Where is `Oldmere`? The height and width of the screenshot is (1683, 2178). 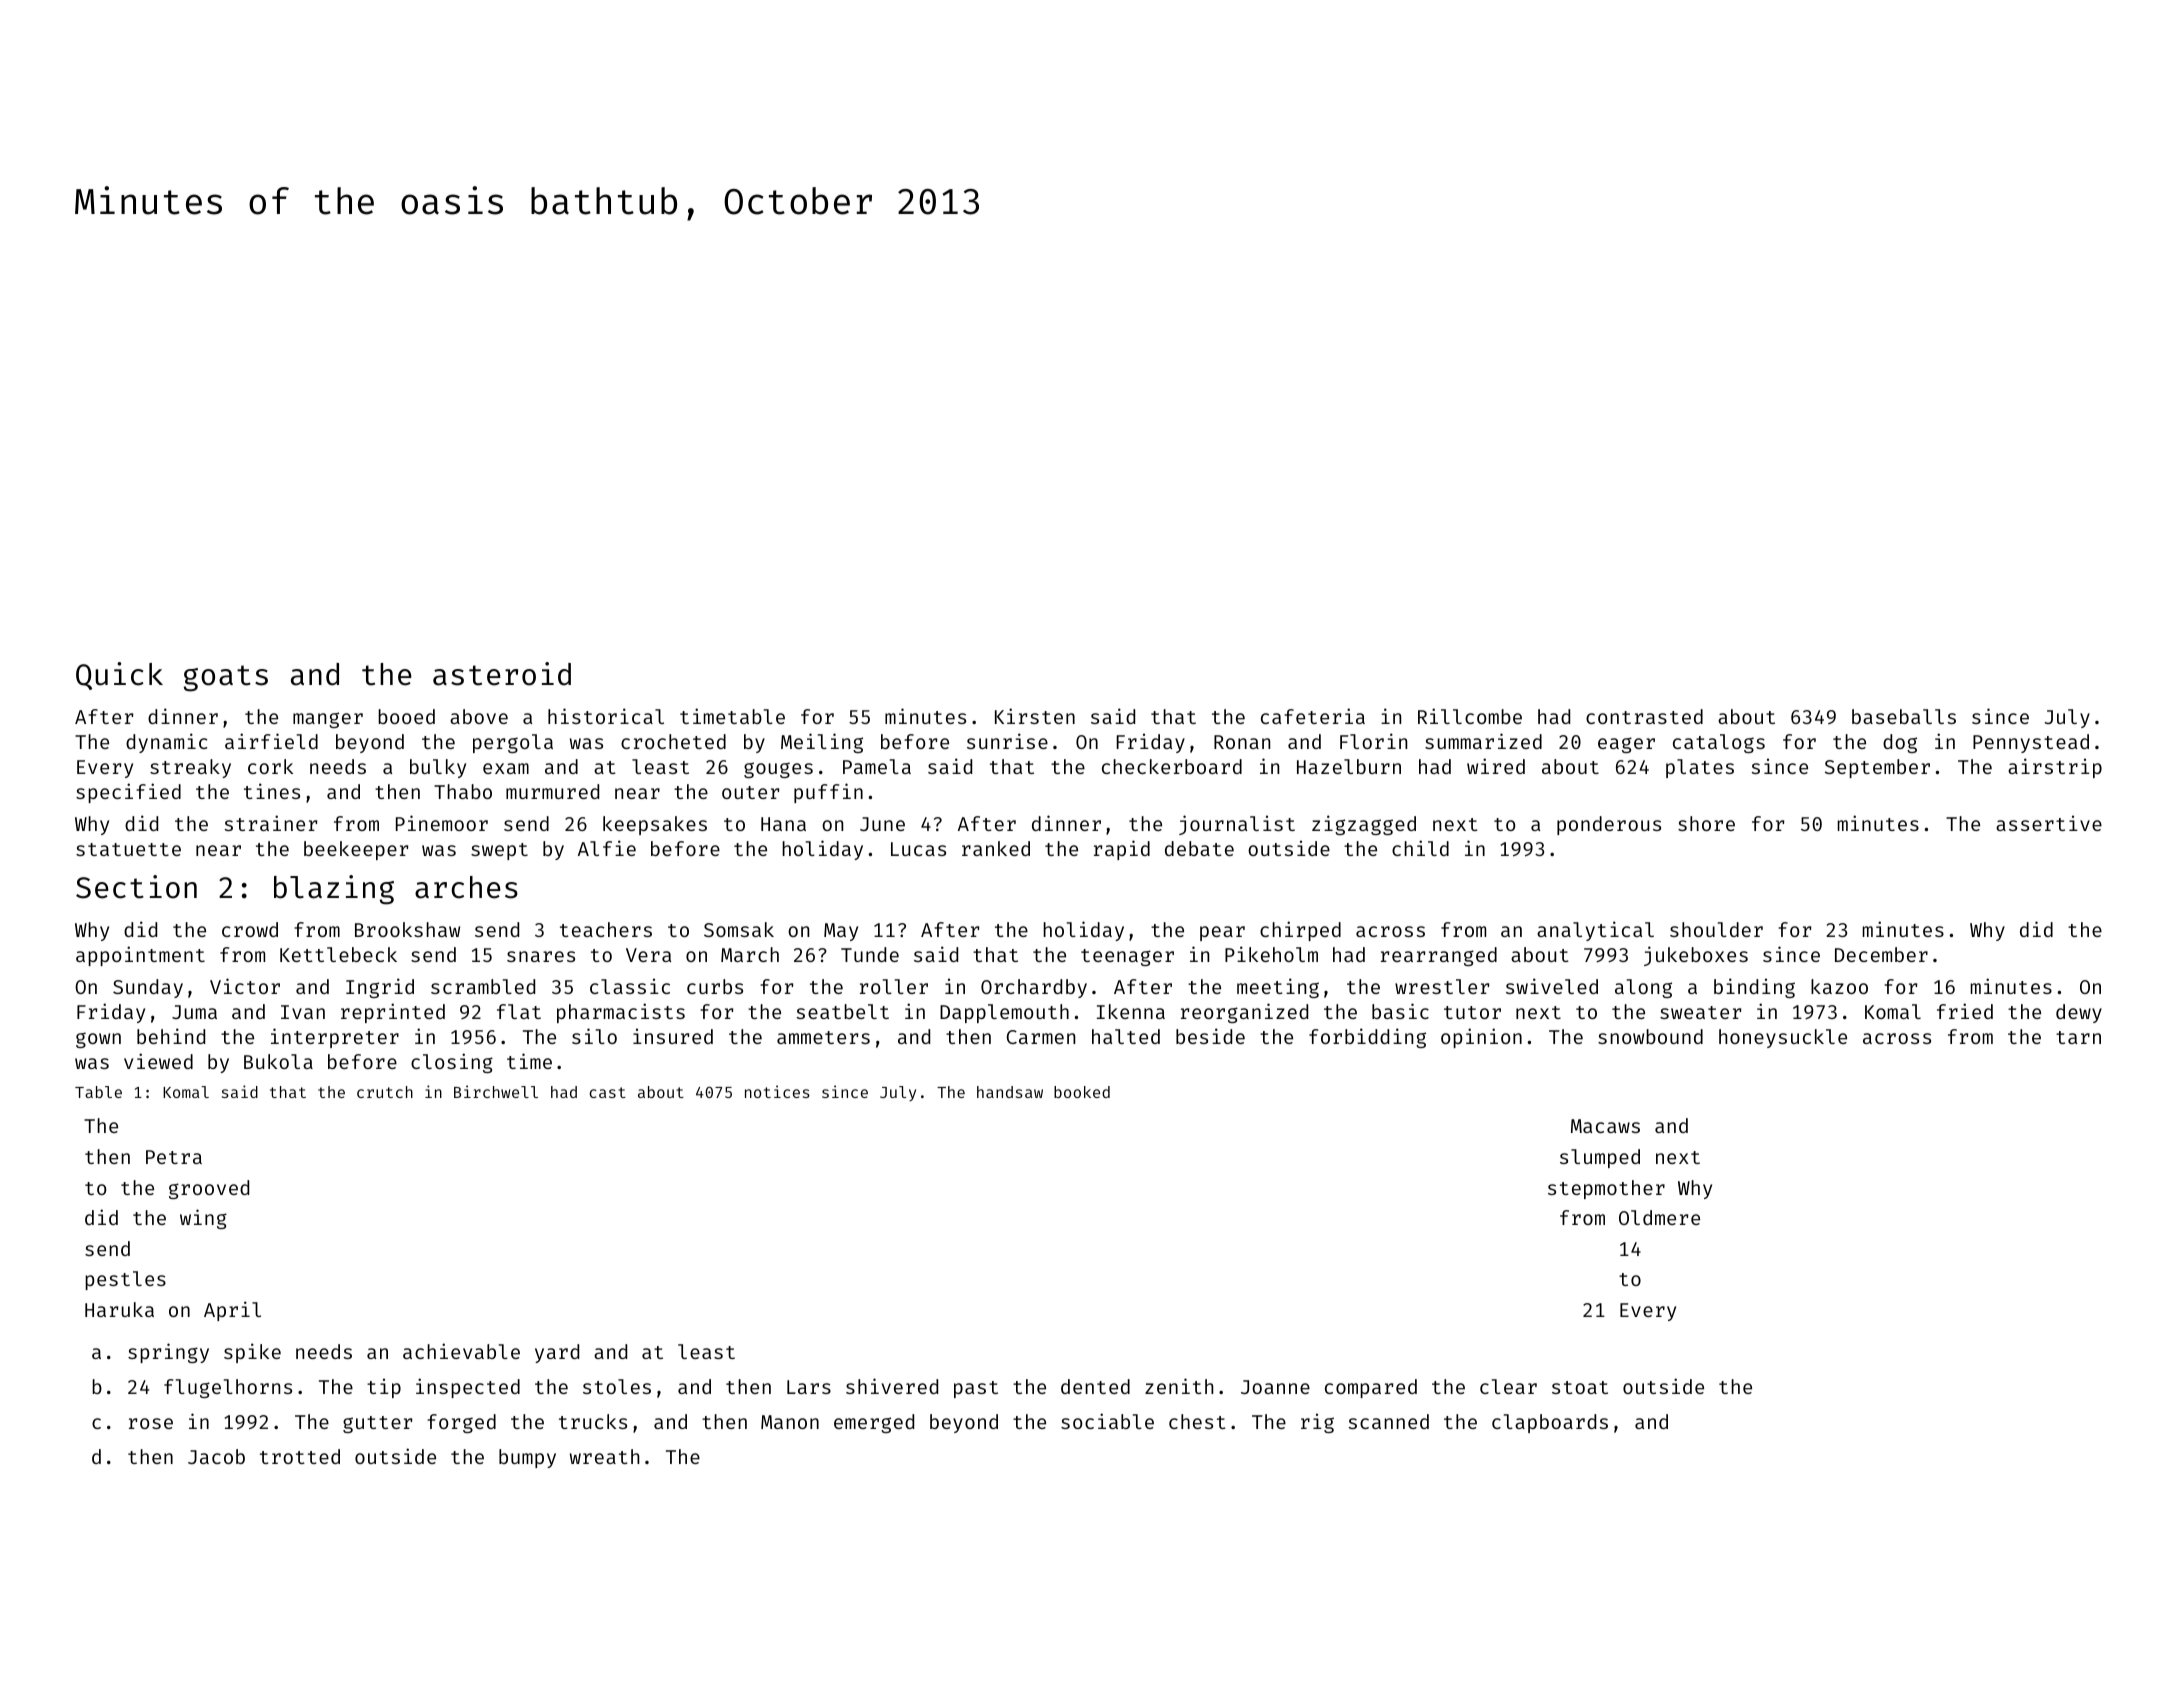
Oldmere is located at coordinates (1659, 1217).
